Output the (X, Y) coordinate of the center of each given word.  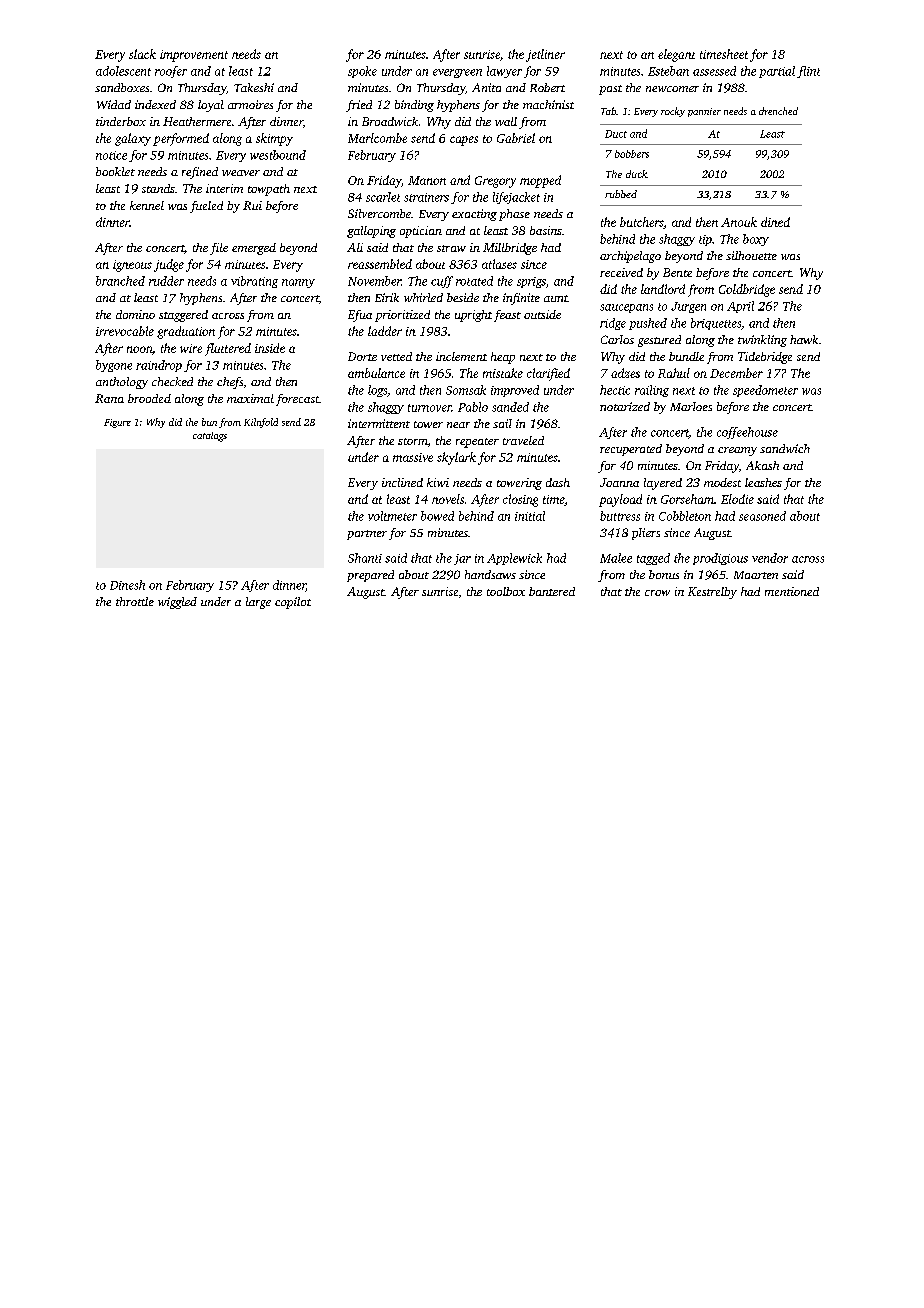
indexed (155, 104)
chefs (230, 383)
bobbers (632, 154)
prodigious (720, 559)
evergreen (457, 73)
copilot (293, 603)
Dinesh (127, 585)
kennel (147, 205)
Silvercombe (379, 213)
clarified (548, 374)
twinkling (762, 341)
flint (808, 72)
